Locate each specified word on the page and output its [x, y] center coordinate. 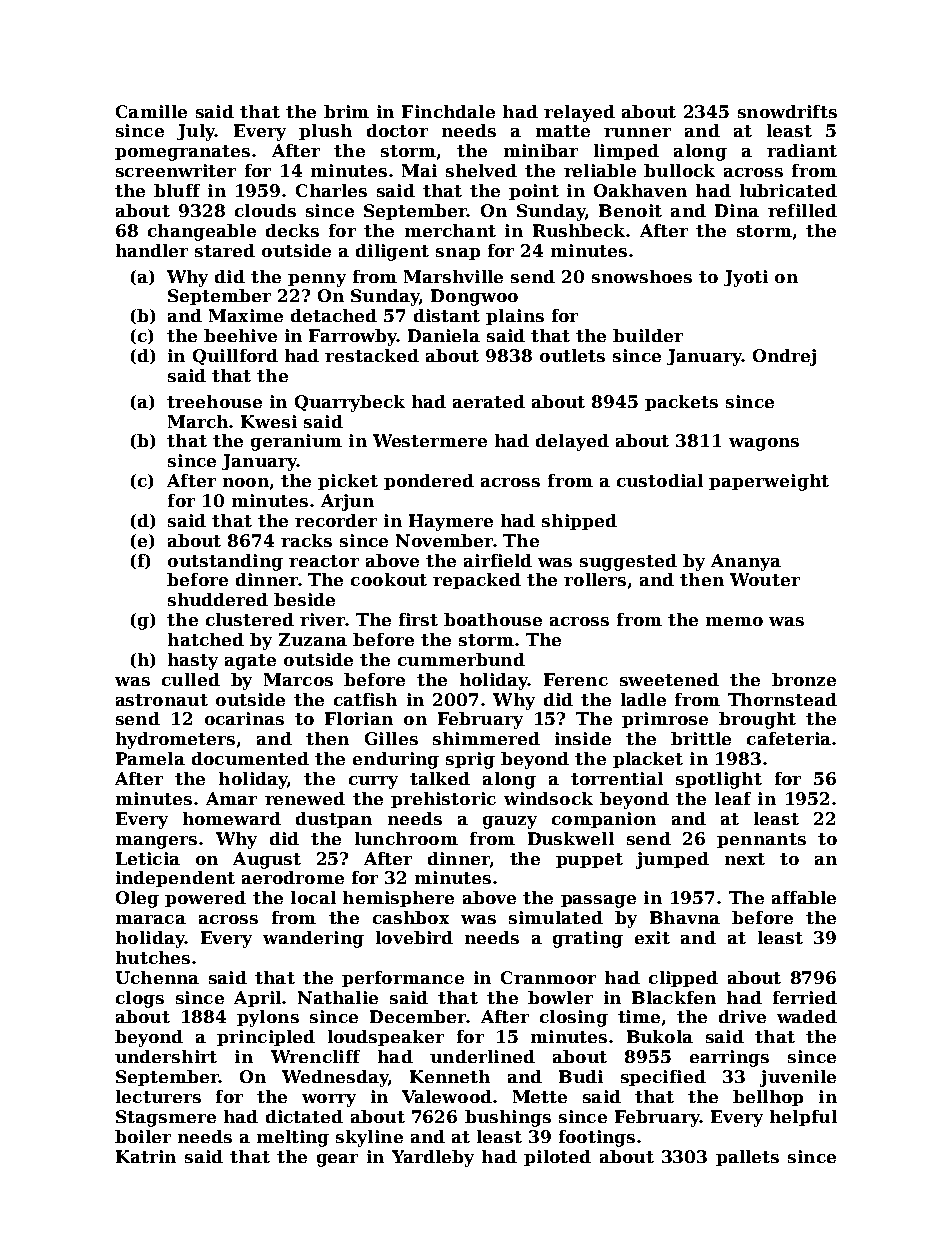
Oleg [137, 899]
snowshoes [642, 276]
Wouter [765, 579]
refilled [802, 210]
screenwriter [176, 170]
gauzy [510, 822]
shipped [579, 522]
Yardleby [433, 1158]
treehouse [214, 401]
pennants [761, 840]
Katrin [146, 1156]
